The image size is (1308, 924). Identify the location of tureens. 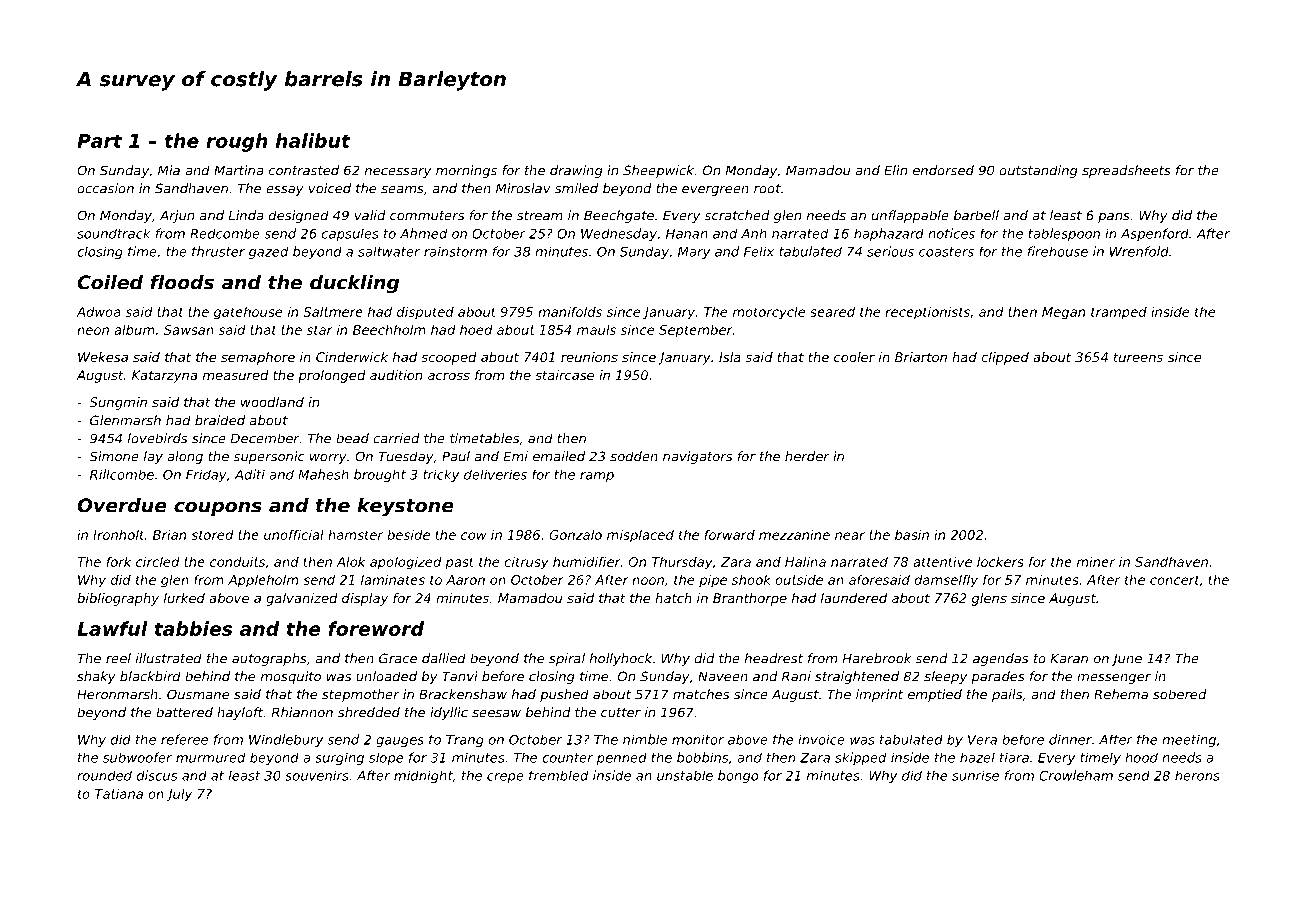
(1138, 357).
